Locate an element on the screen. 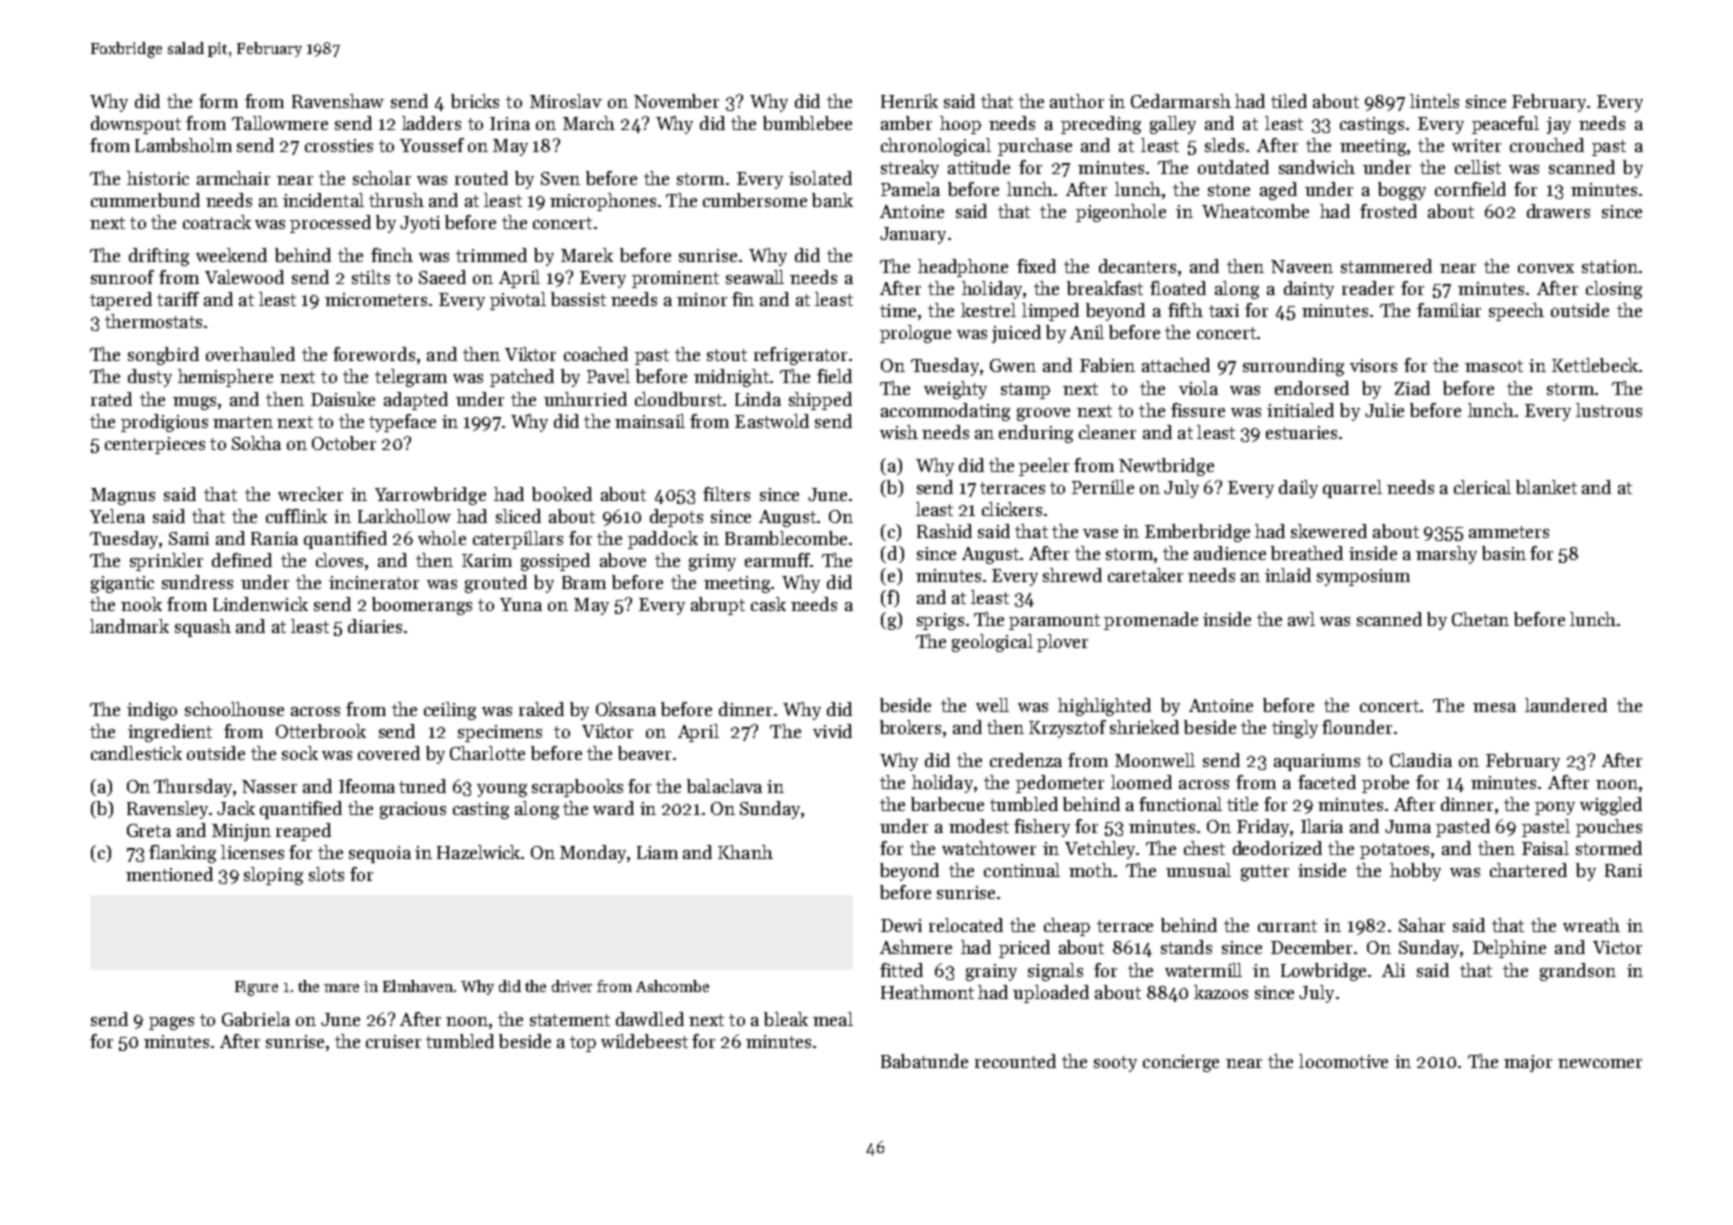  scholar is located at coordinates (382, 178).
